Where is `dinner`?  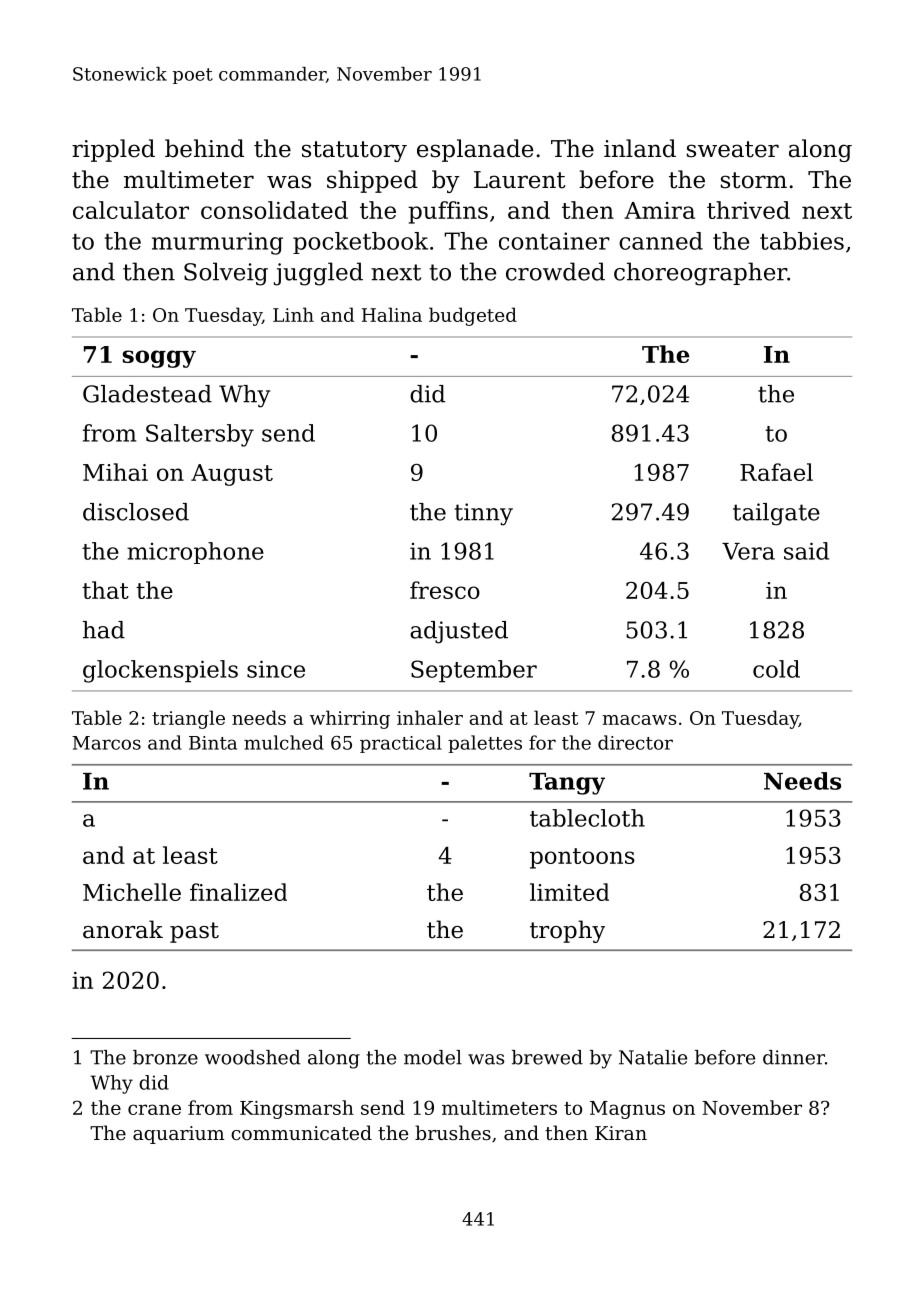 dinner is located at coordinates (794, 1057).
